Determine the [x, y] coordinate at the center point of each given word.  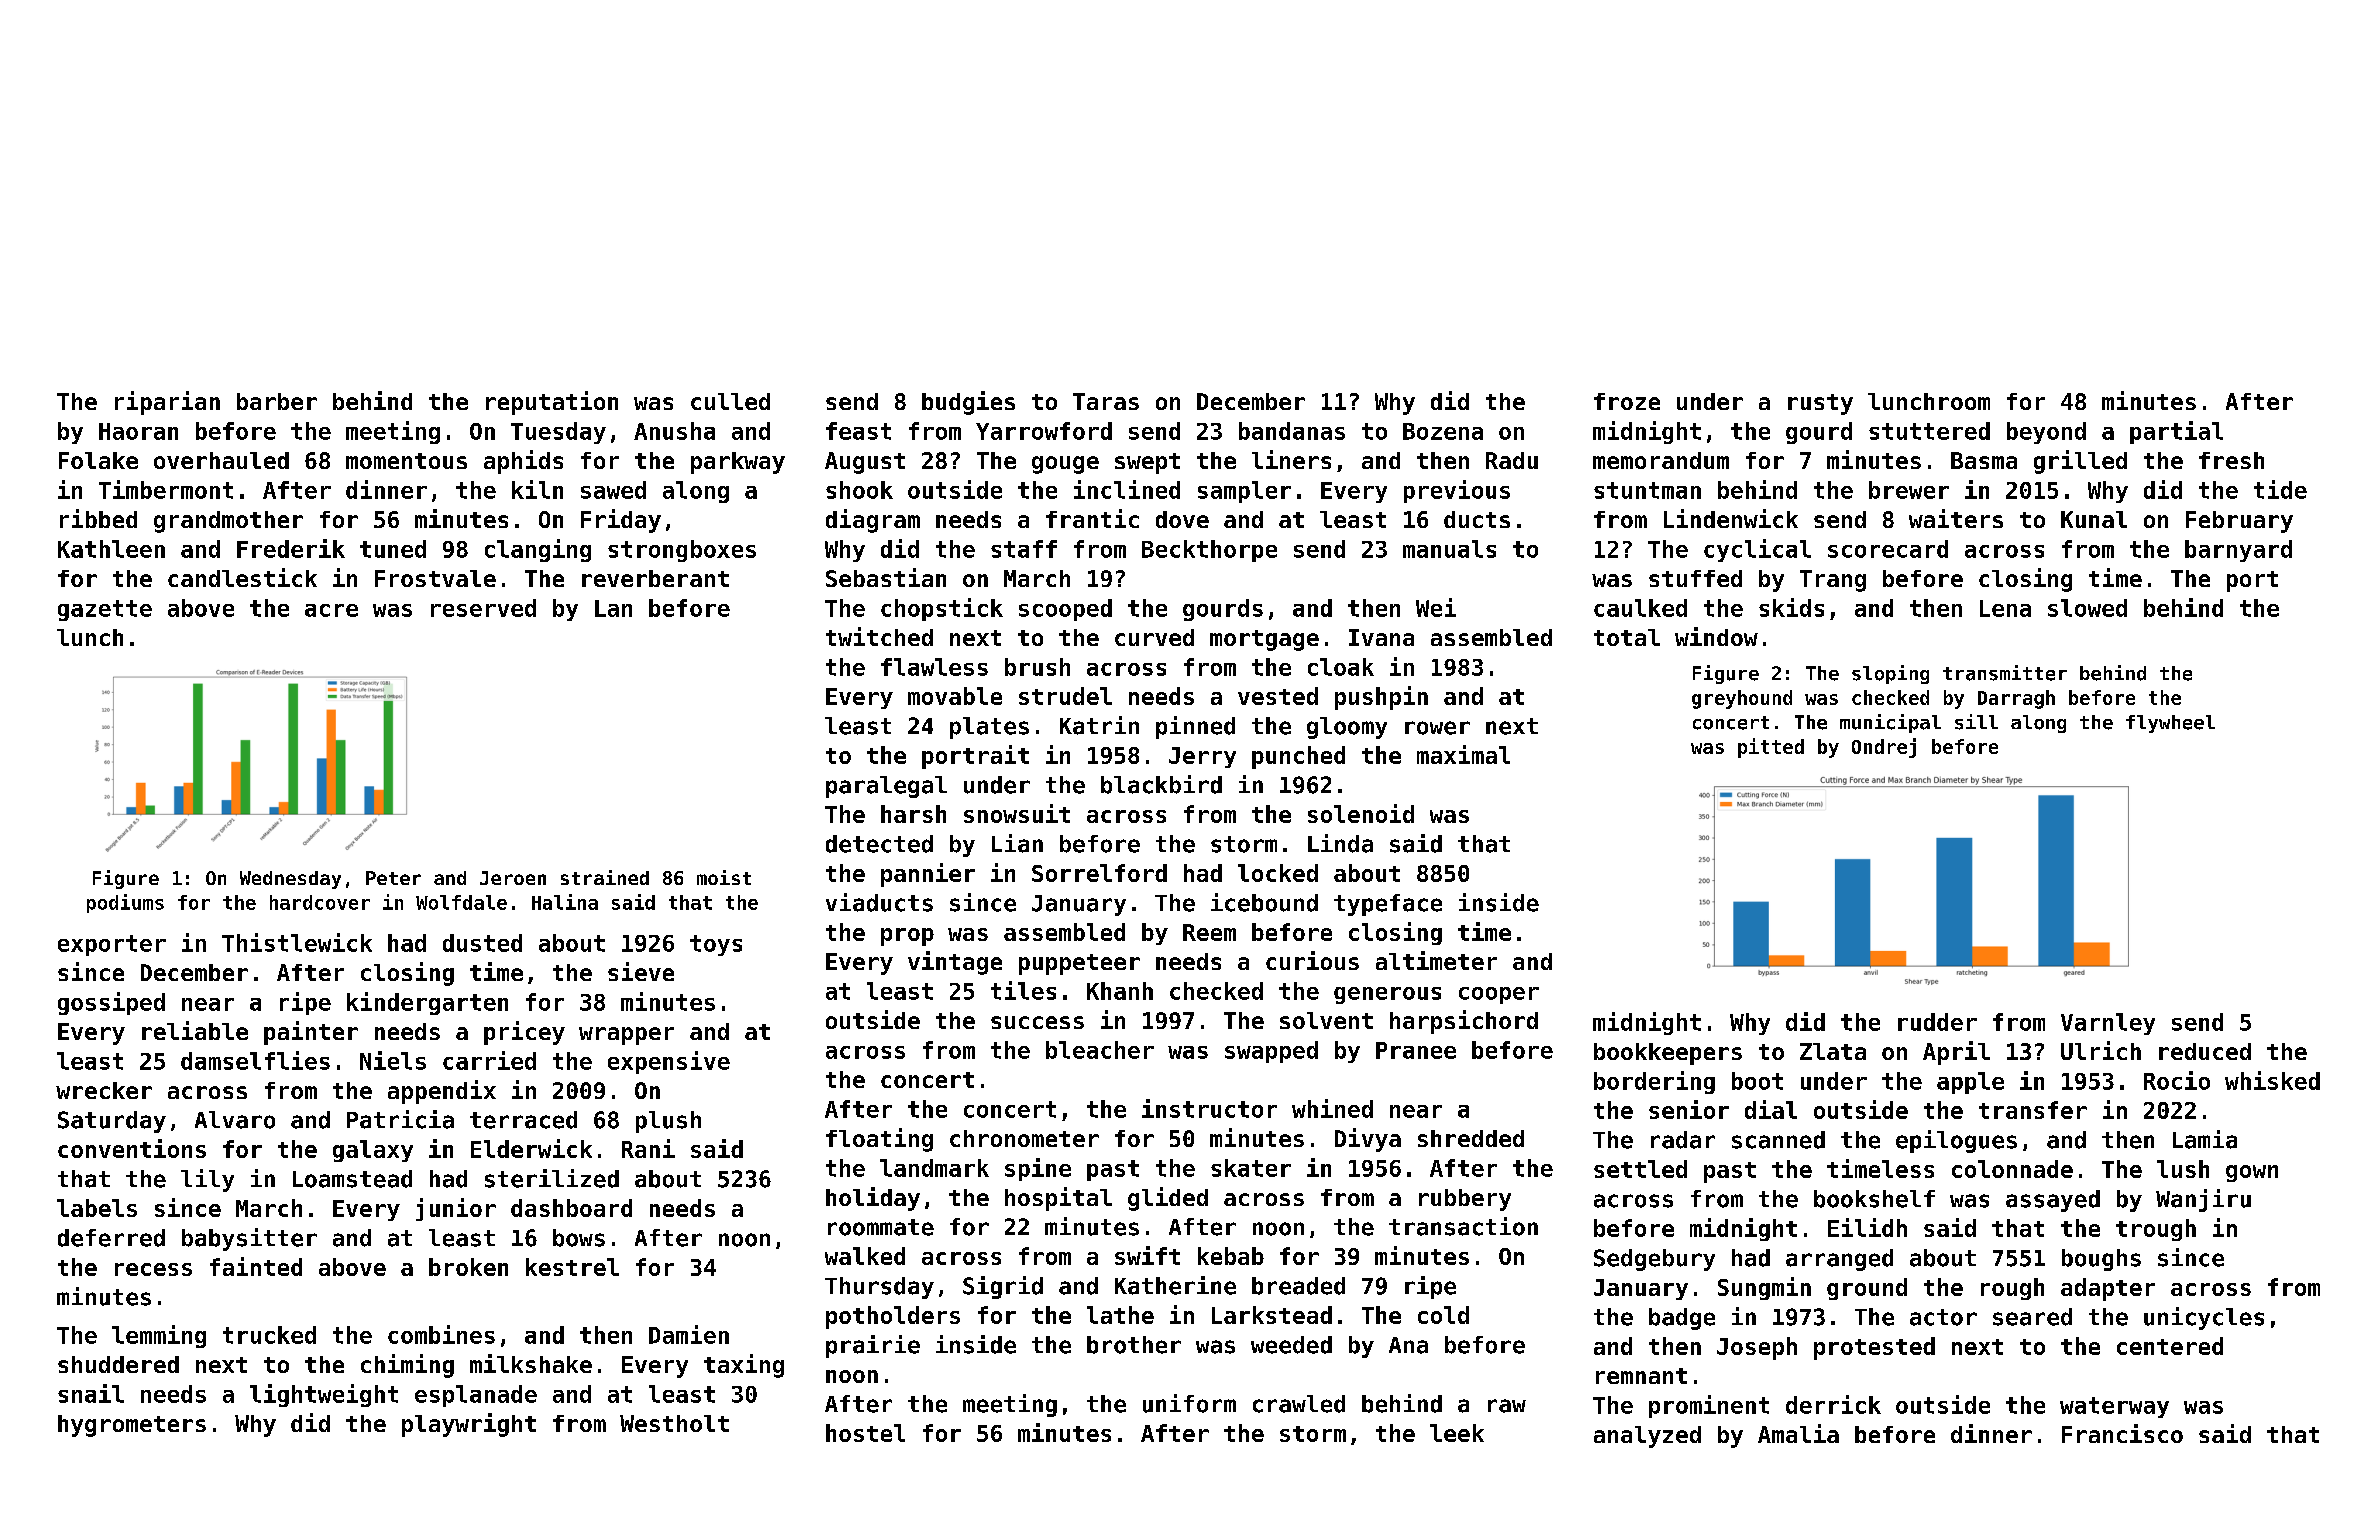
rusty [1820, 404]
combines [441, 1334]
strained [605, 877]
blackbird [1161, 784]
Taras [1106, 401]
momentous [406, 461]
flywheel [2170, 724]
